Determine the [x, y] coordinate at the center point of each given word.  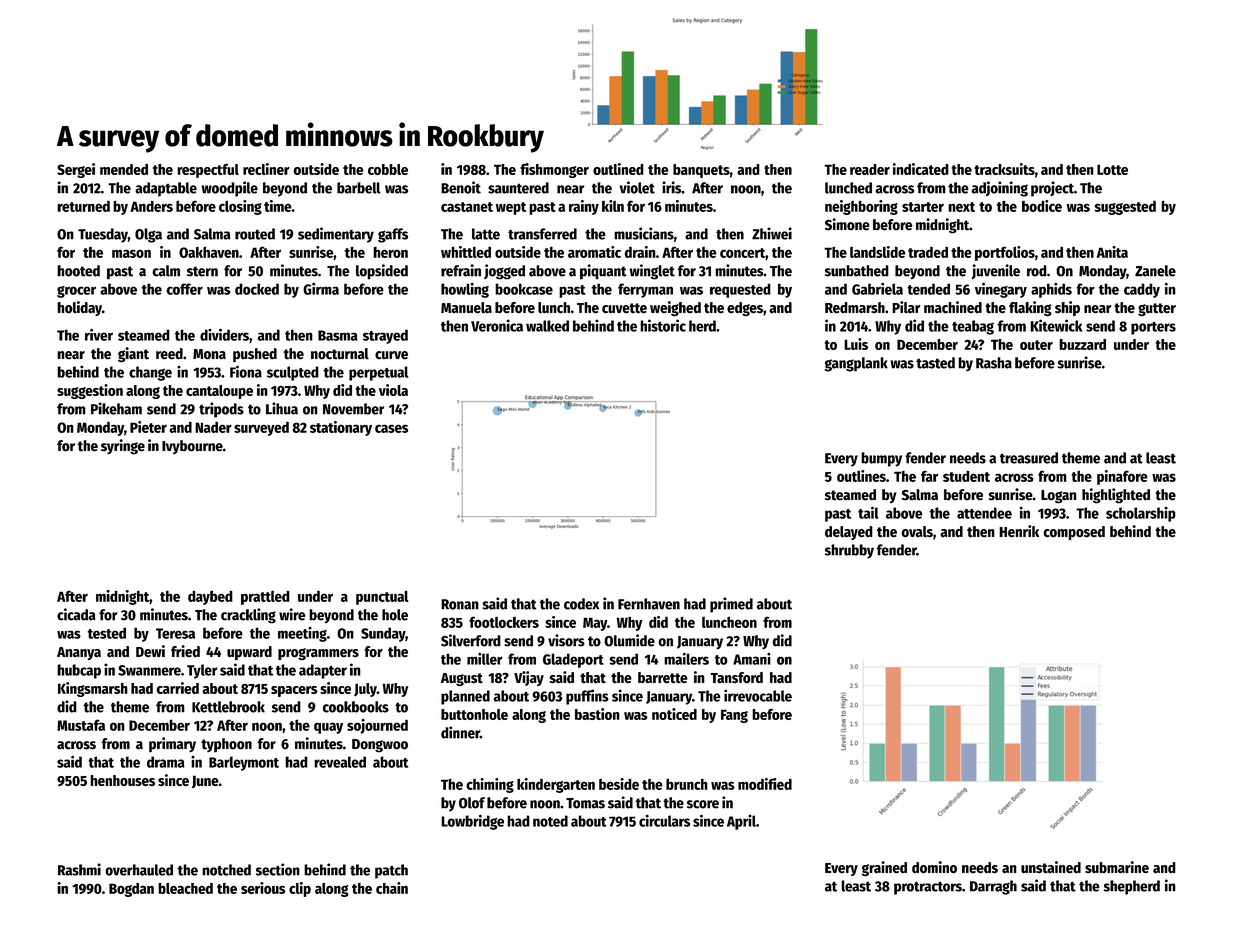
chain [392, 888]
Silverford [471, 640]
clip [300, 889]
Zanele [1155, 271]
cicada [76, 614]
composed [1074, 533]
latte [486, 234]
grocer [76, 292]
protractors [928, 888]
